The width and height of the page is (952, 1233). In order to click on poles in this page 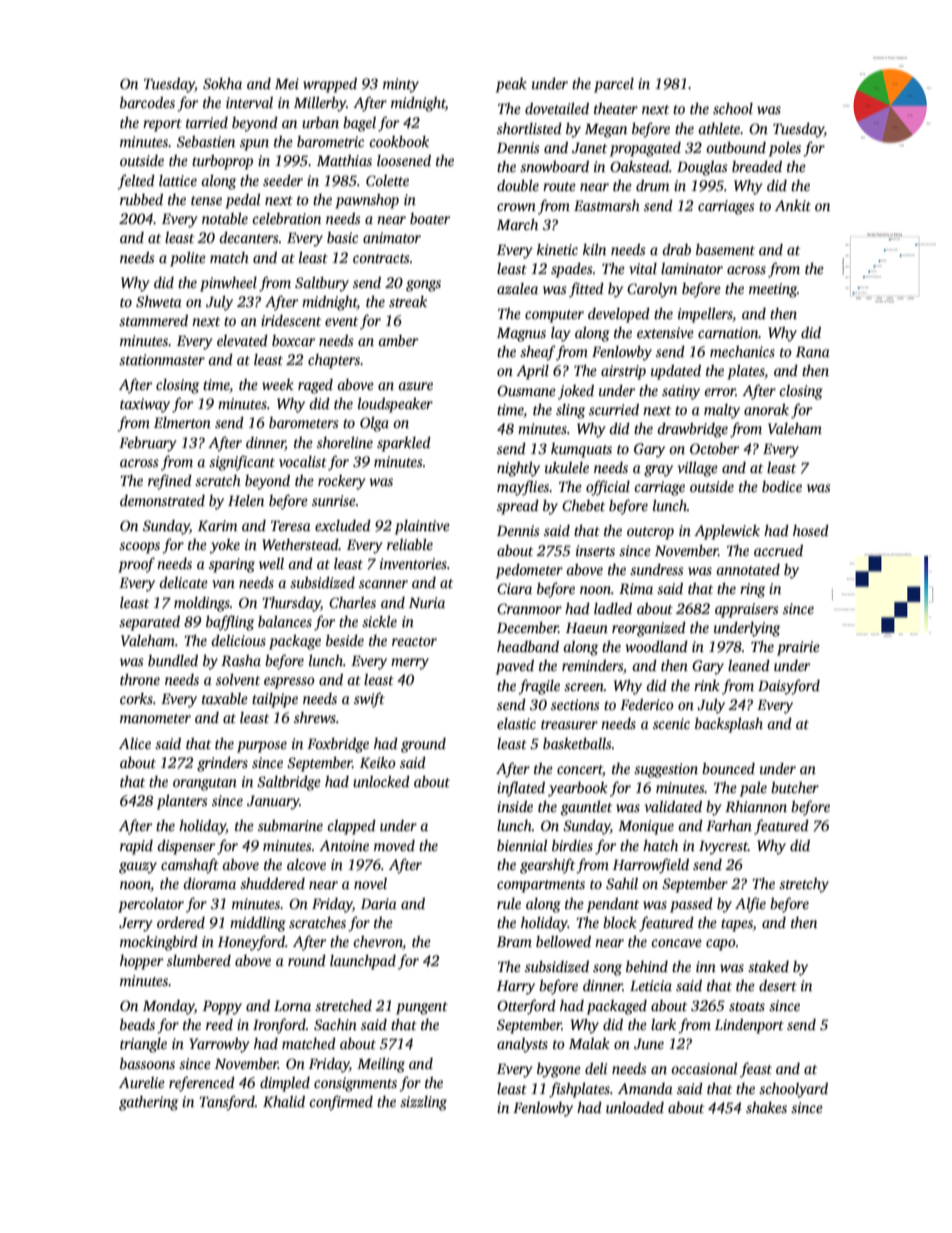, I will do `click(785, 149)`.
